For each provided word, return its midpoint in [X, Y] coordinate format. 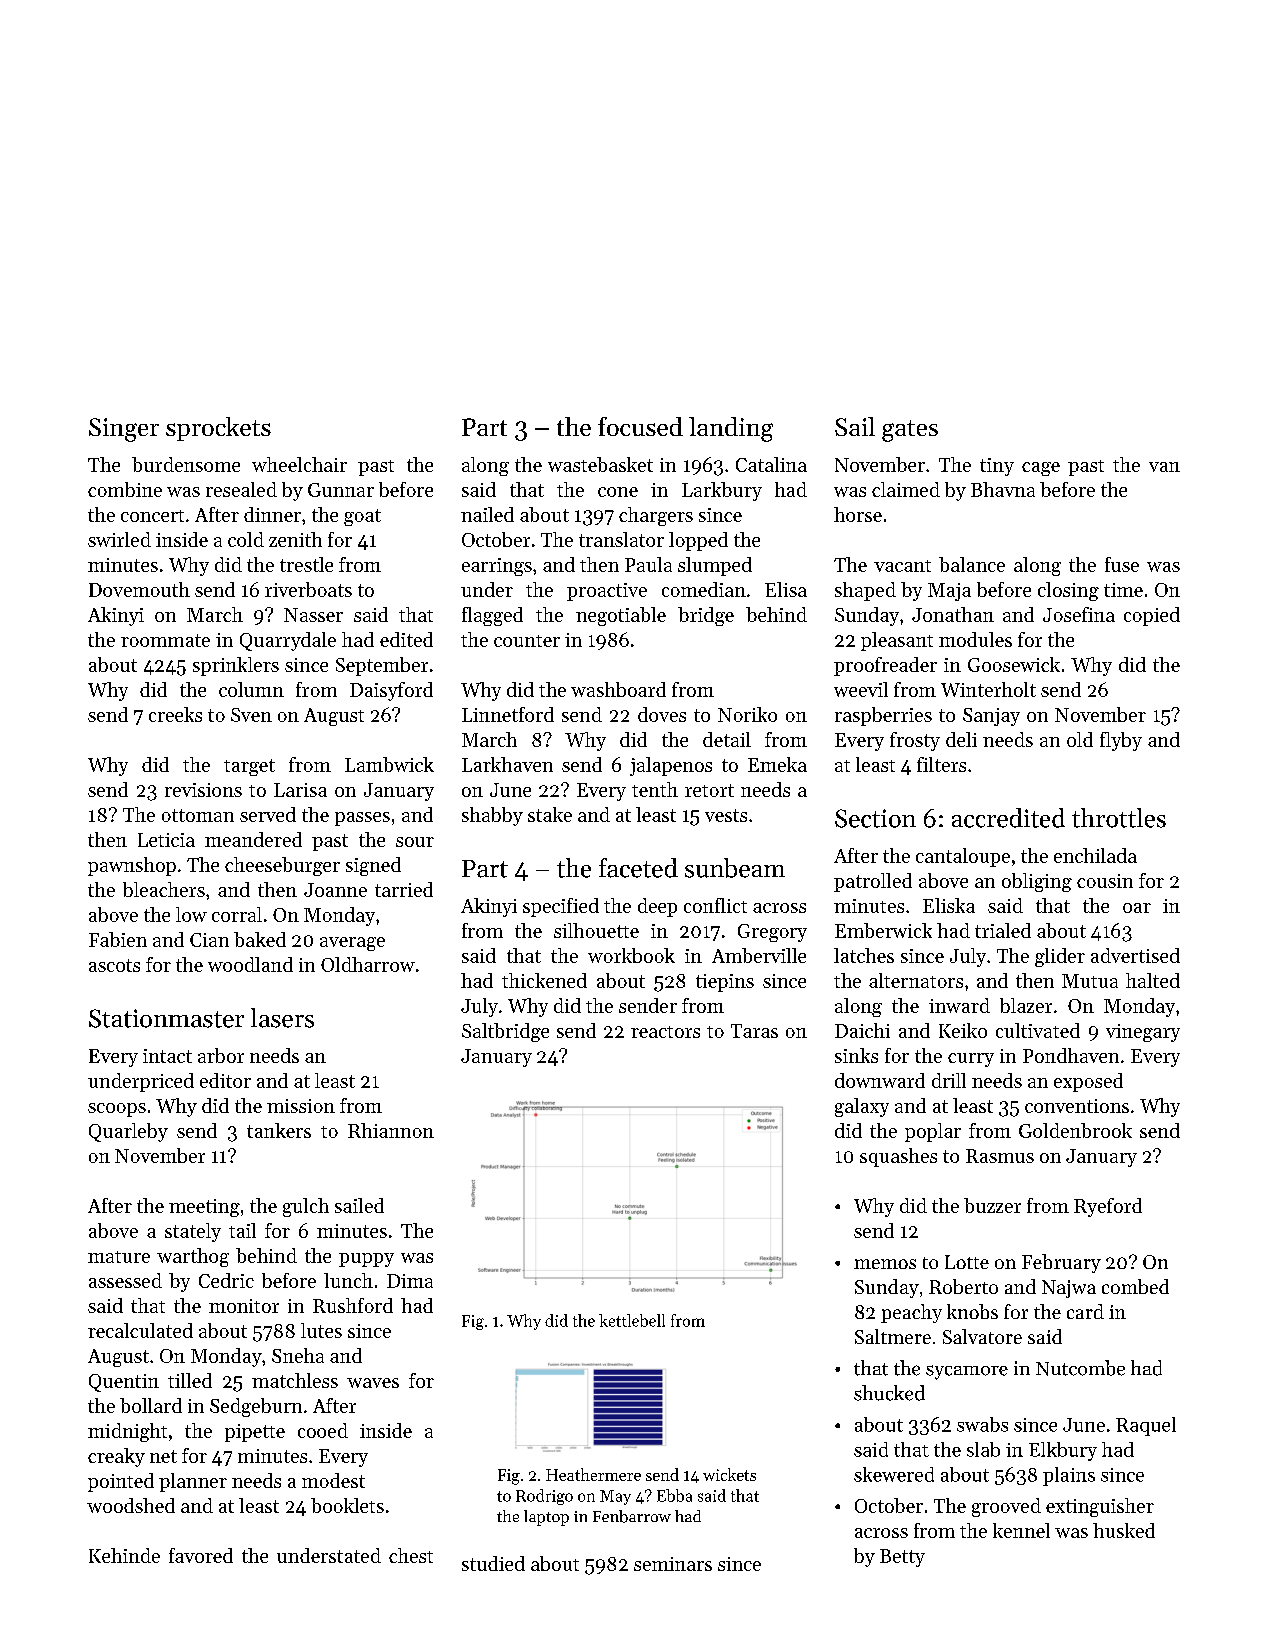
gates [910, 431]
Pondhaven [1071, 1055]
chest [411, 1555]
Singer [124, 430]
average [352, 944]
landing [731, 429]
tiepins [725, 983]
